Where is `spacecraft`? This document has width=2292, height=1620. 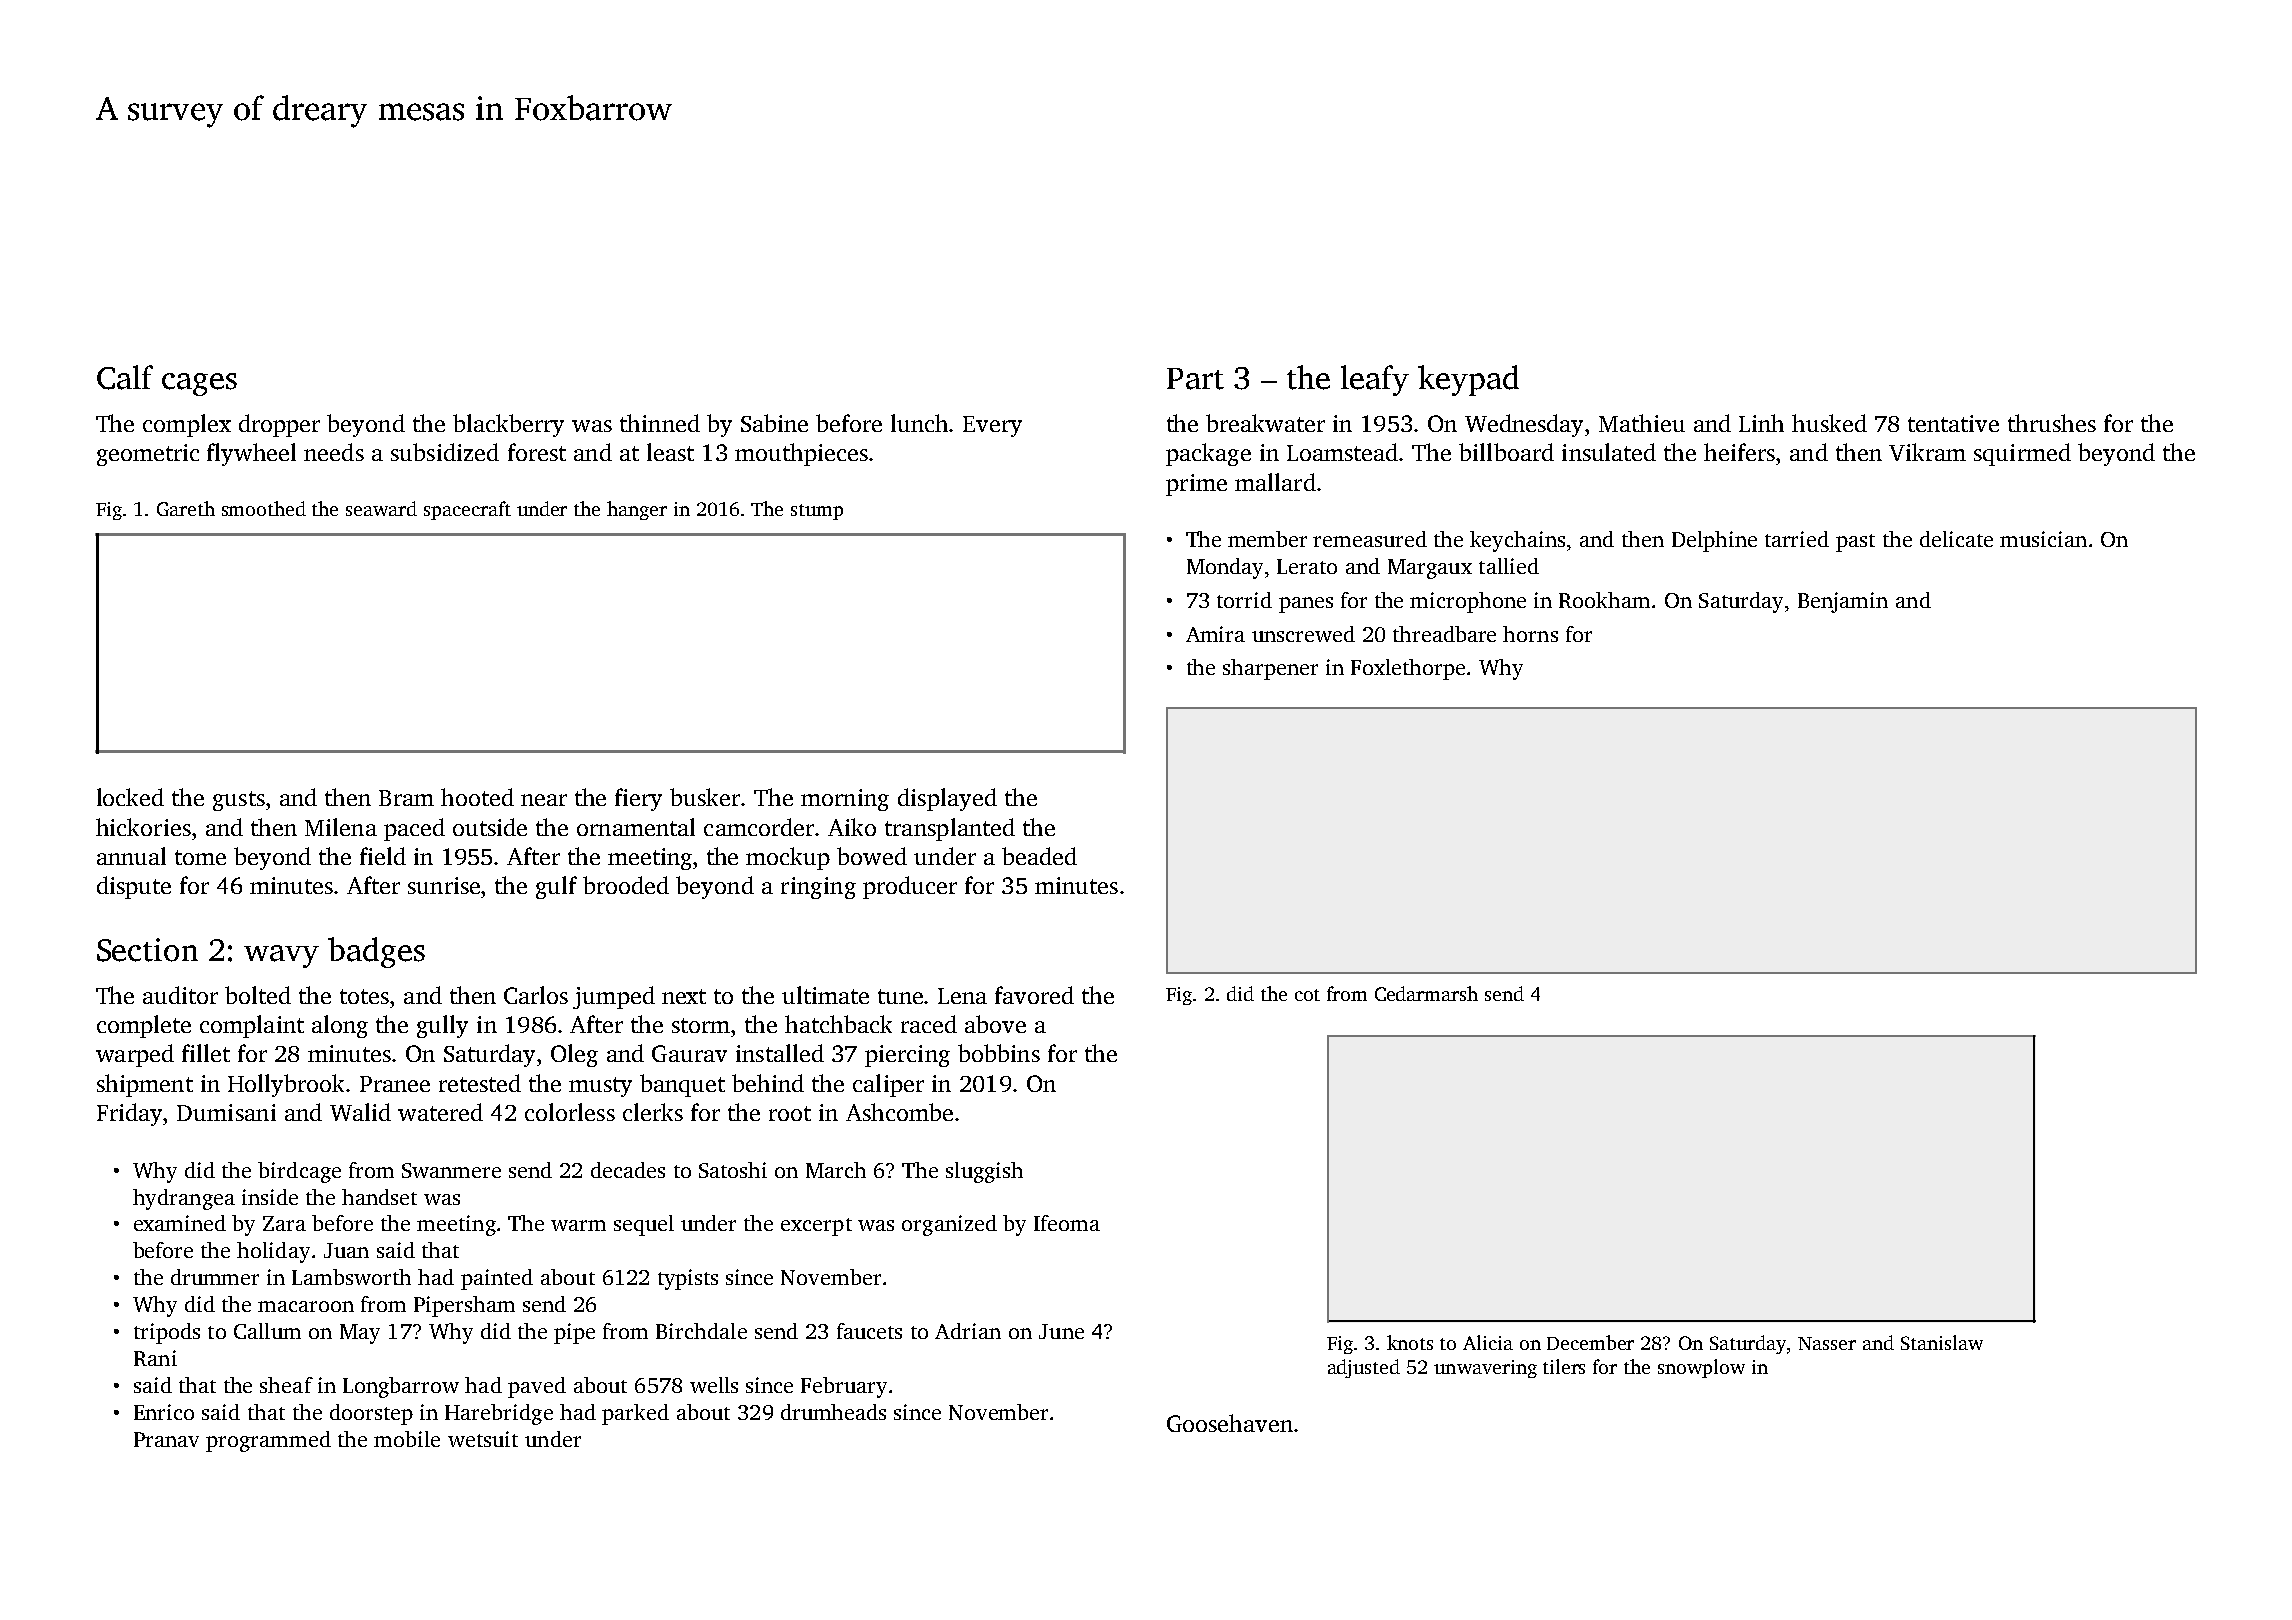
spacecraft is located at coordinates (467, 510).
